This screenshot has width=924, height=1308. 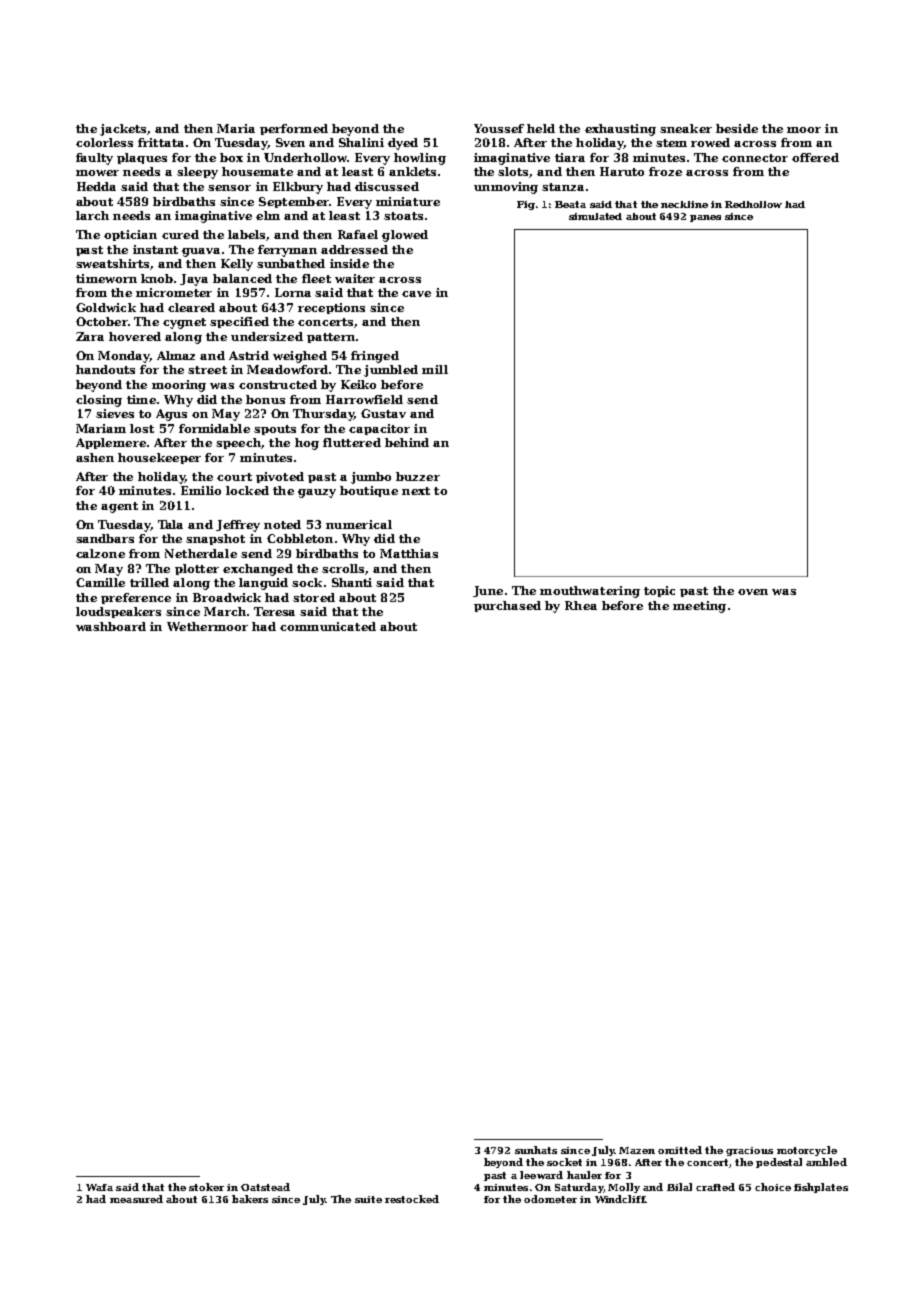 What do you see at coordinates (753, 592) in the screenshot?
I see `oven` at bounding box center [753, 592].
